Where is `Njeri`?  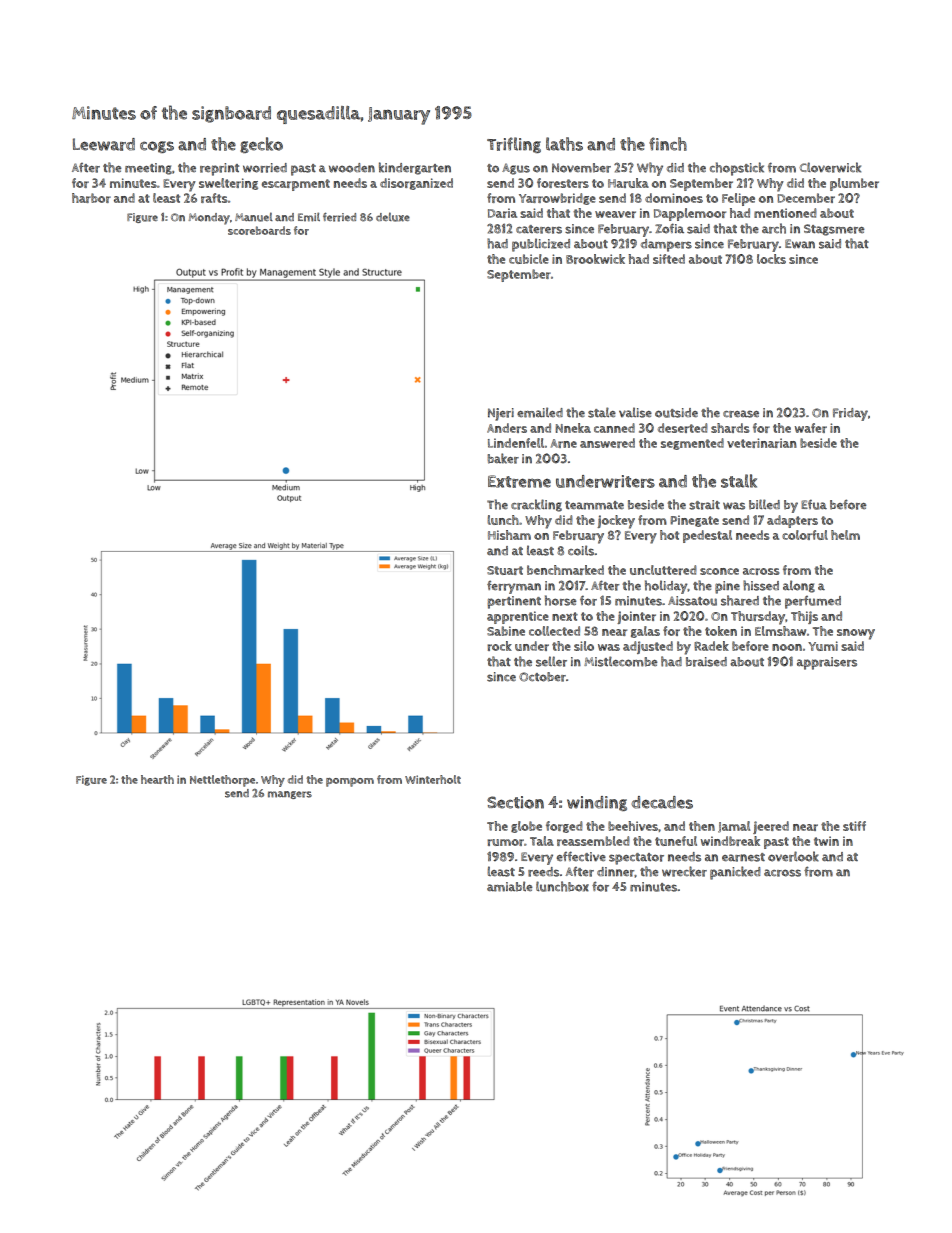 Njeri is located at coordinates (501, 414).
